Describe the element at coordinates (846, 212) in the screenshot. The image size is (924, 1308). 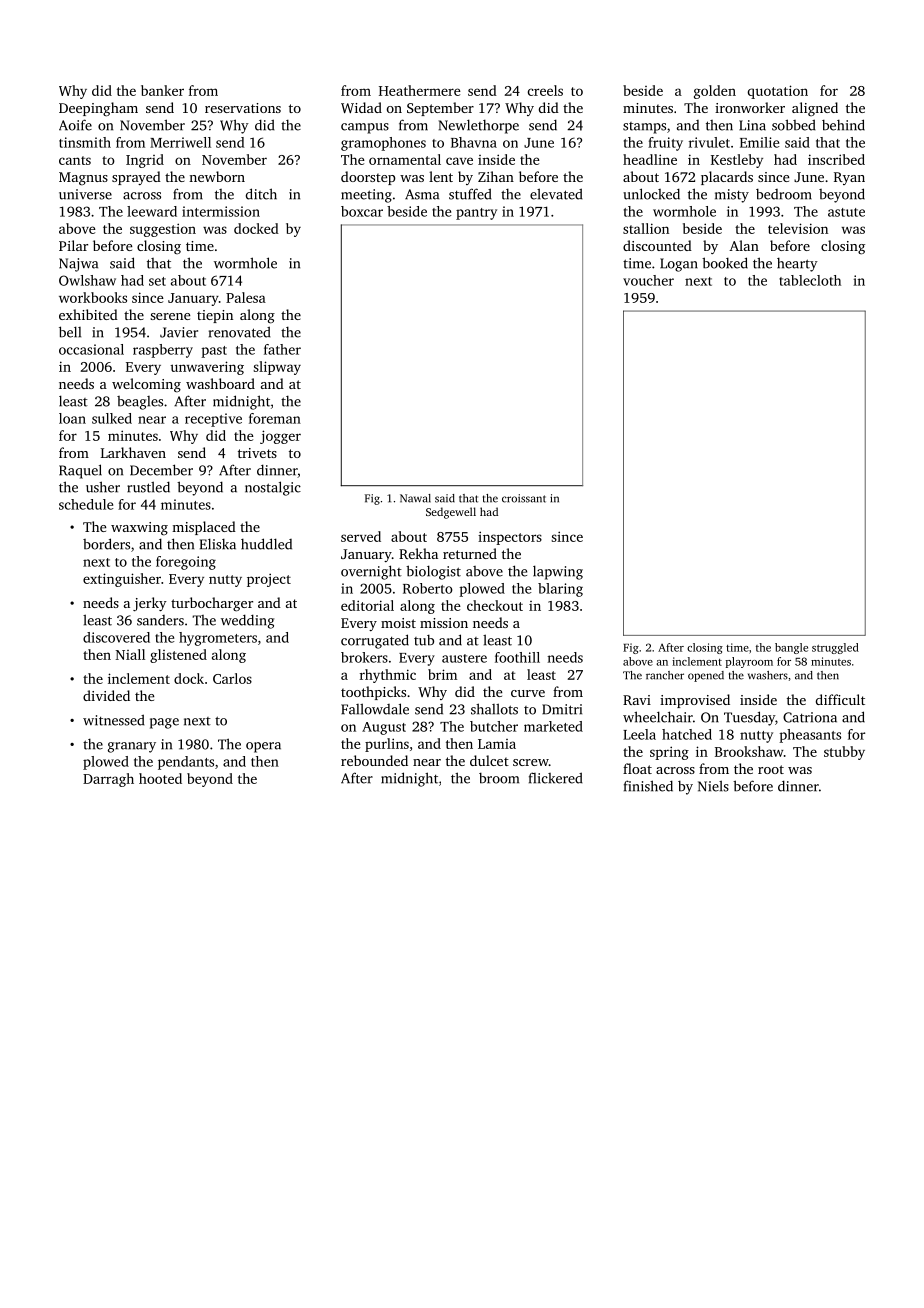
I see `astute` at that location.
